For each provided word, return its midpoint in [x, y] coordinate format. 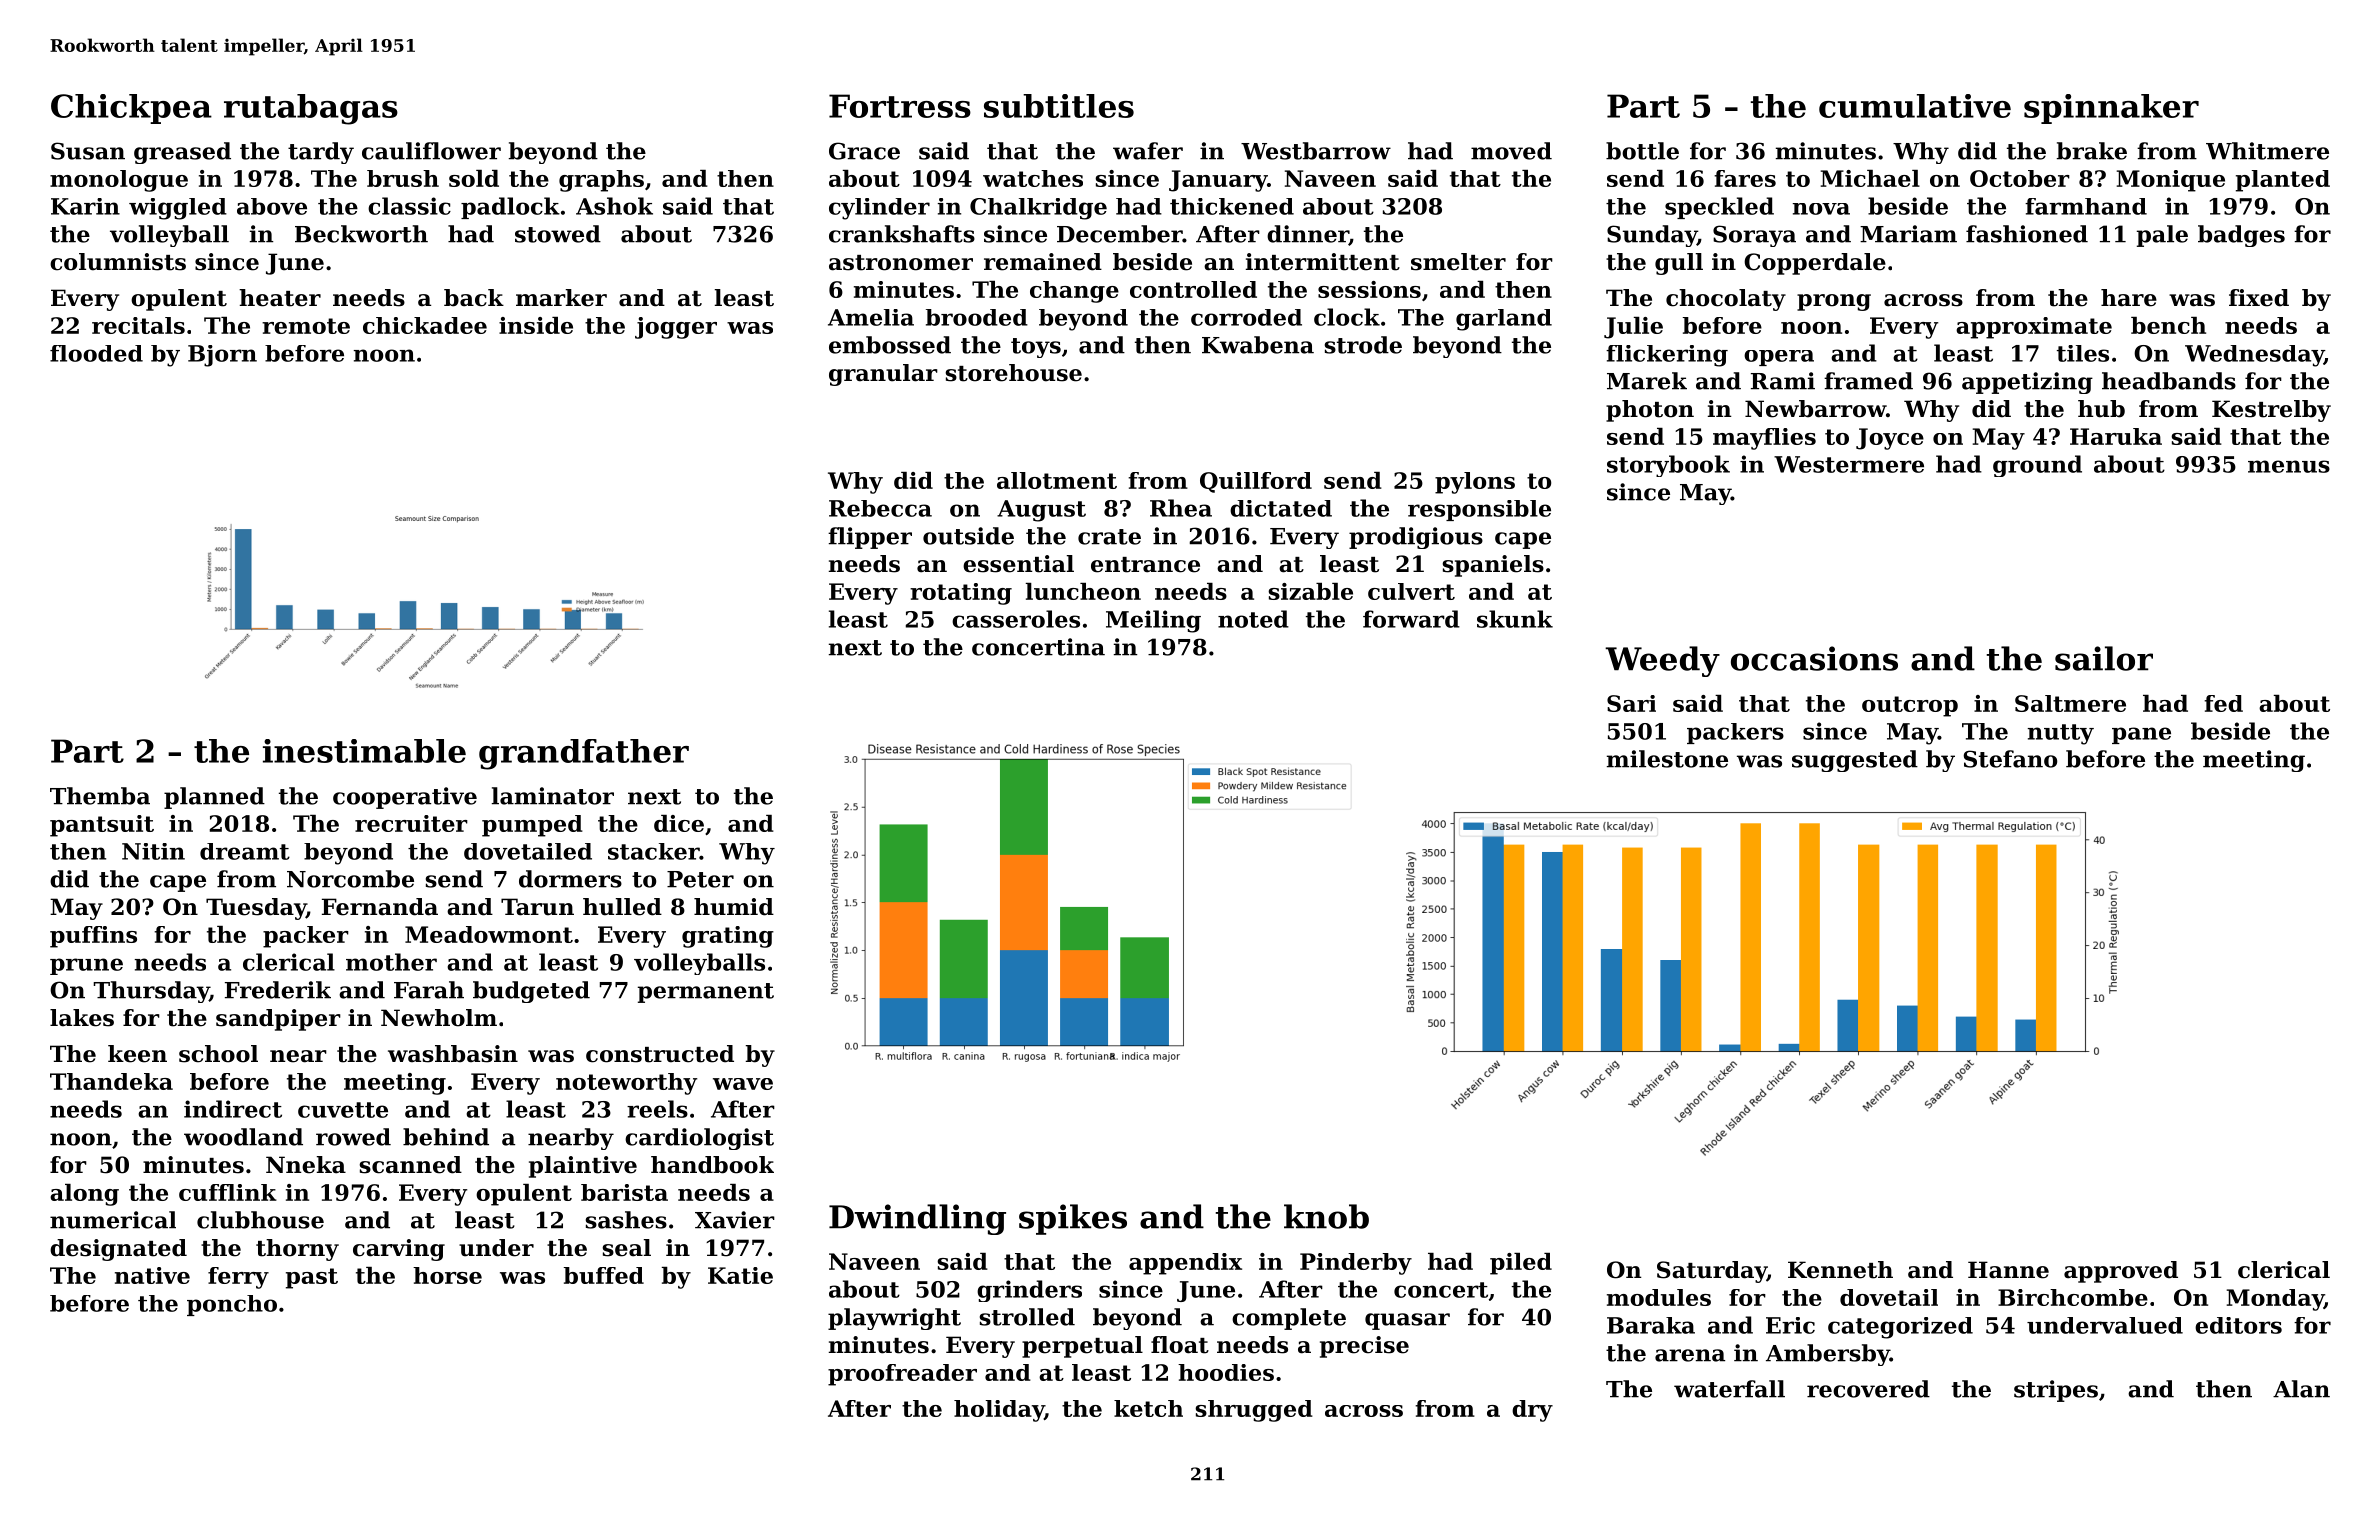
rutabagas [311, 109]
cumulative [1915, 106]
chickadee [425, 325]
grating [728, 937]
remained [1043, 262]
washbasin [453, 1054]
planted [2283, 181]
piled [1521, 1264]
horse [447, 1275]
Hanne [2008, 1270]
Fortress [900, 106]
